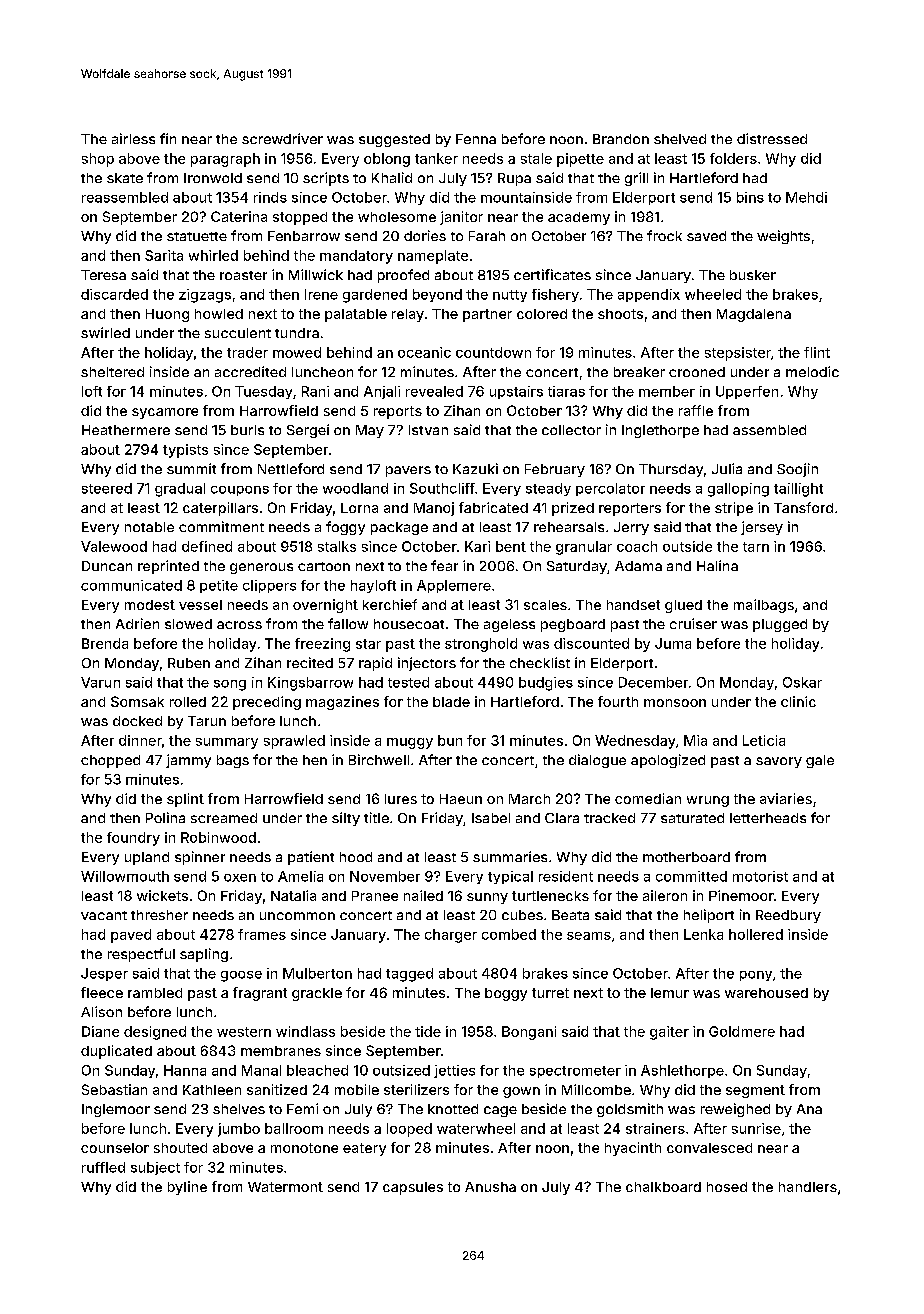 The height and width of the document is (1314, 924). What do you see at coordinates (621, 139) in the document?
I see `Brandon` at bounding box center [621, 139].
